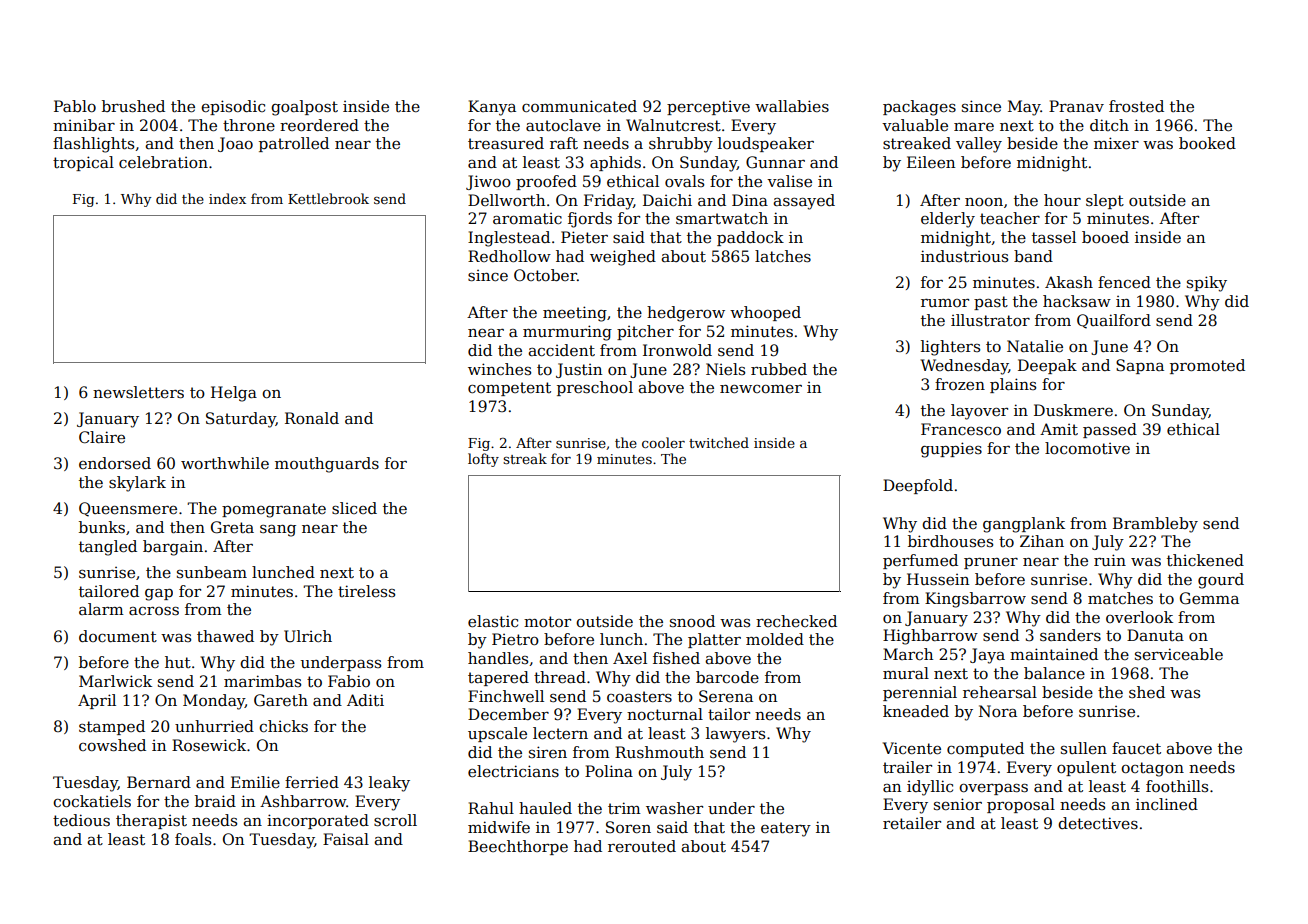  What do you see at coordinates (241, 420) in the screenshot?
I see `Saturday` at bounding box center [241, 420].
